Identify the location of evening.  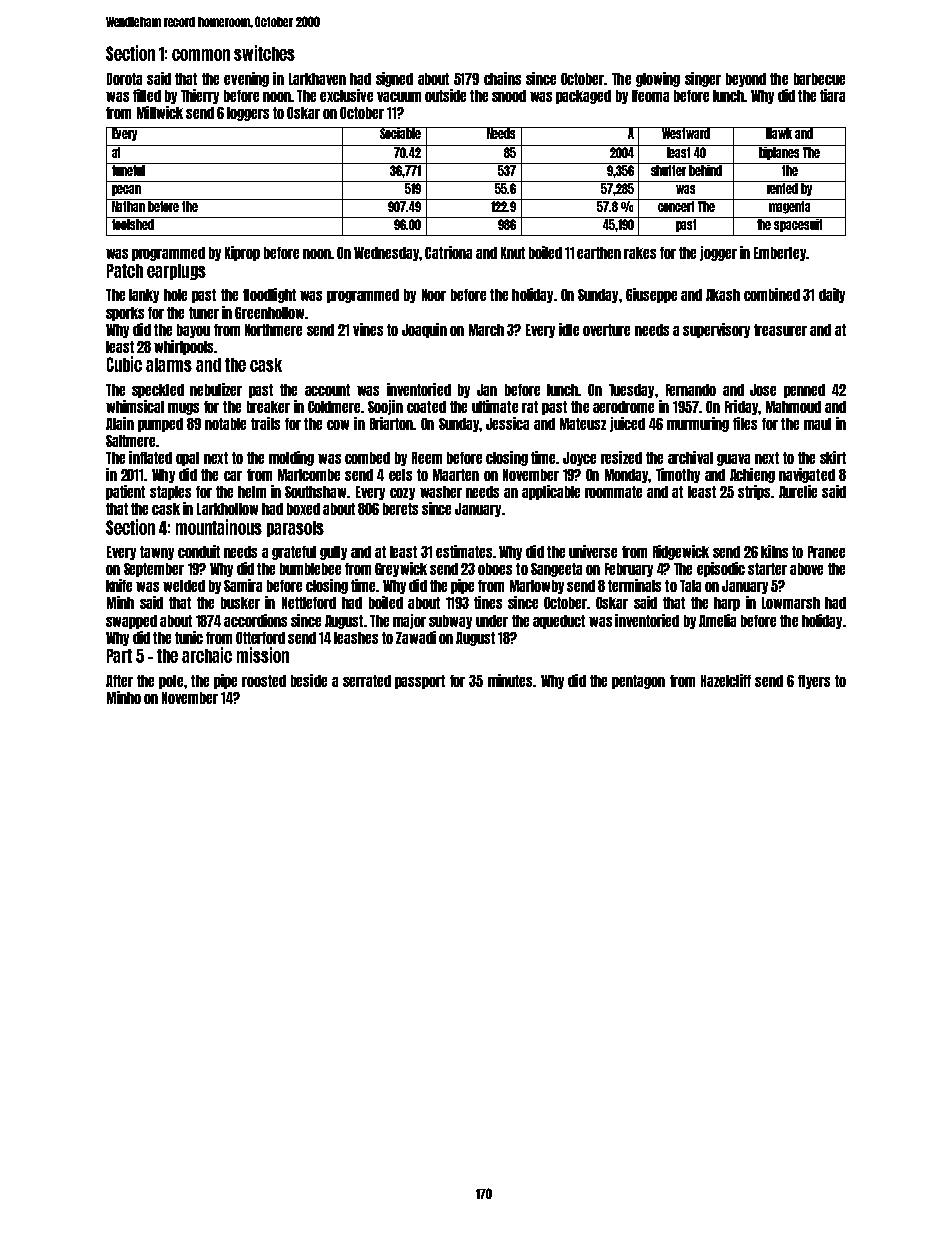
(246, 79).
